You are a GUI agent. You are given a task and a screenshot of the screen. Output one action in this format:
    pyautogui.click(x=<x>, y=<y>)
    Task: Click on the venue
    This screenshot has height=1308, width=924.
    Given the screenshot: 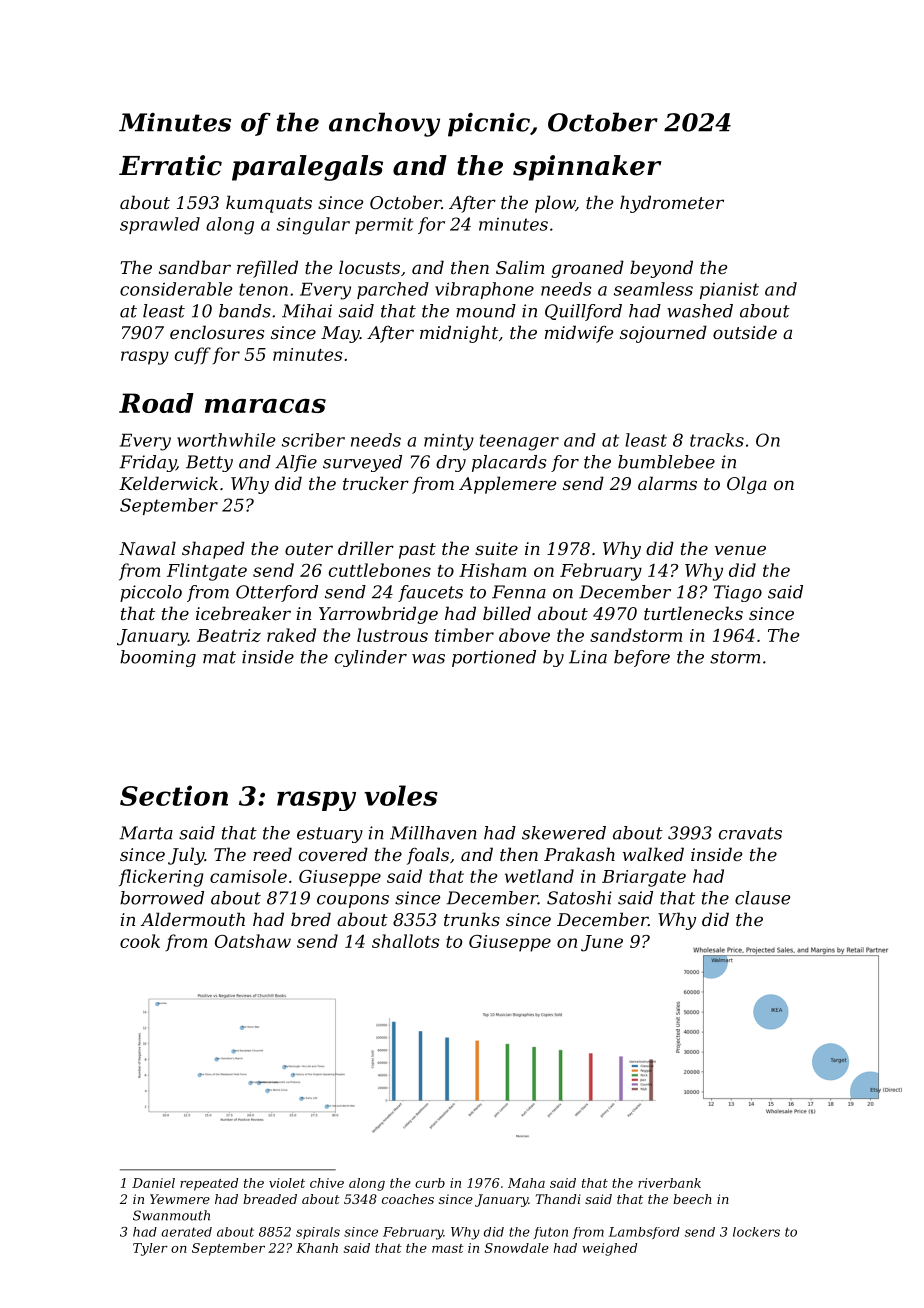 What is the action you would take?
    pyautogui.click(x=740, y=550)
